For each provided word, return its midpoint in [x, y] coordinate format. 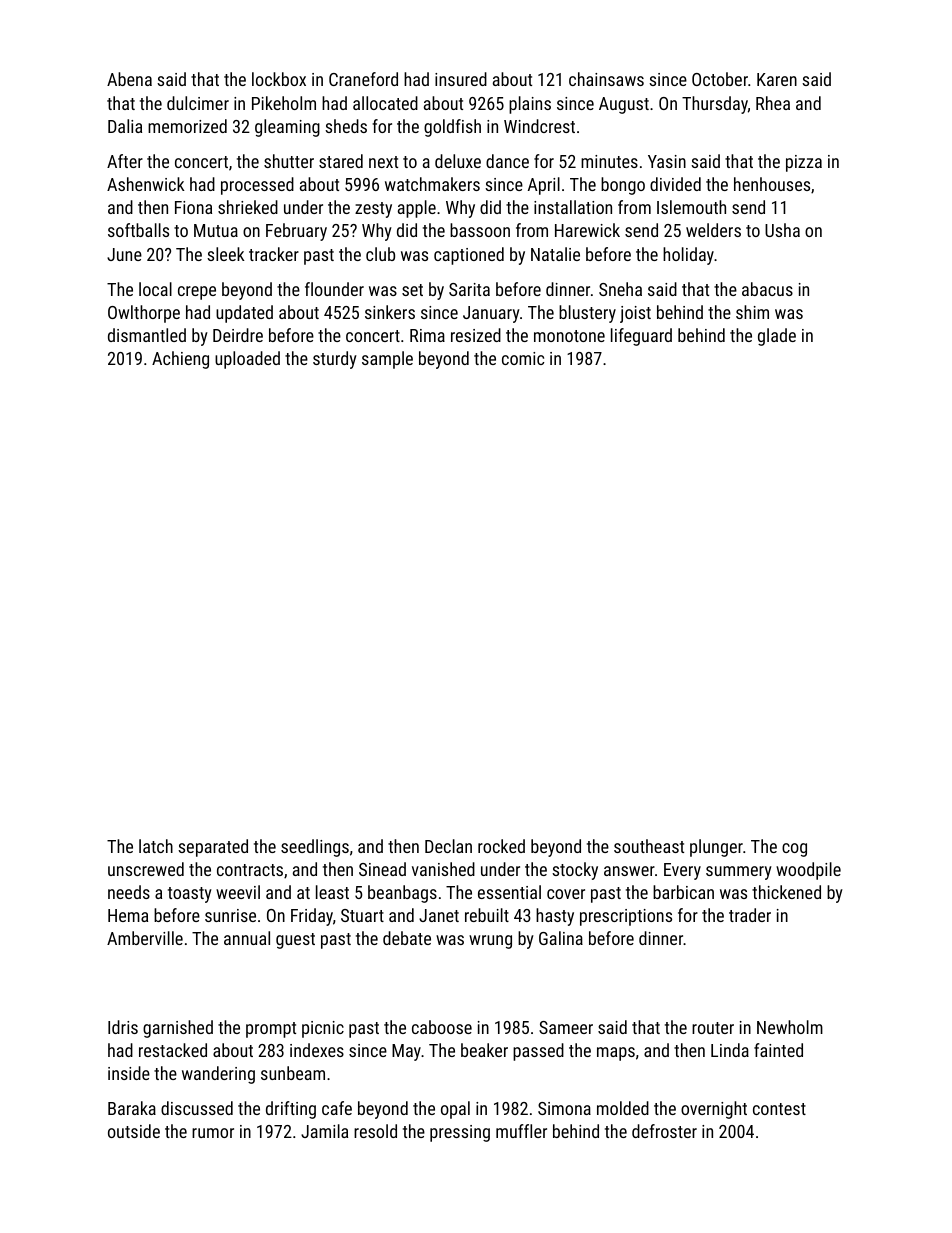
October [720, 79]
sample [387, 360]
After [125, 161]
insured [461, 79]
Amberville [145, 938]
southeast [649, 846]
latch [156, 846]
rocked [501, 846]
